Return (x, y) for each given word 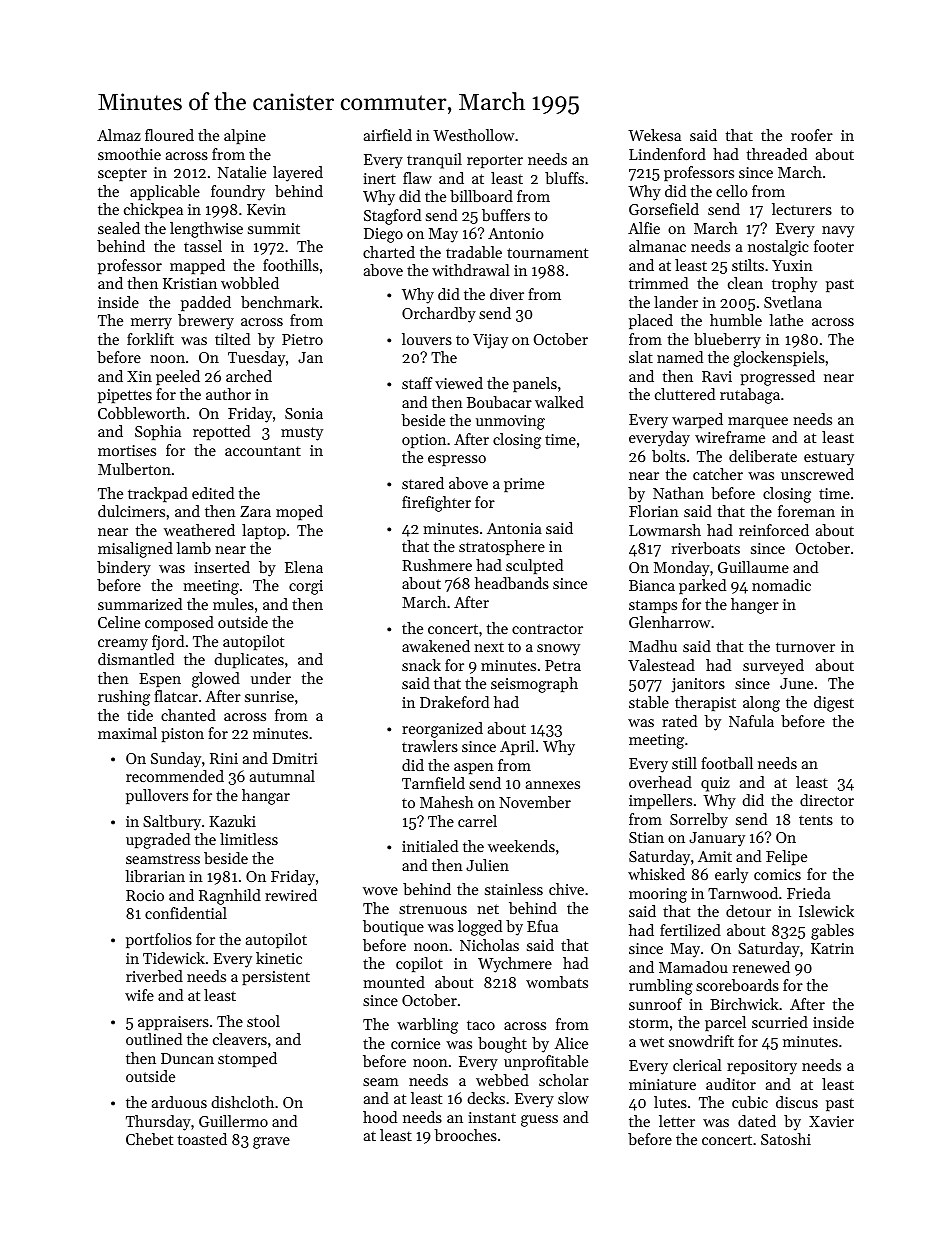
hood (380, 1117)
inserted (222, 567)
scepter (122, 174)
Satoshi (786, 1139)
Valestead (661, 665)
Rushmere (437, 565)
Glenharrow (670, 622)
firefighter (436, 504)
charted (389, 252)
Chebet (149, 1139)
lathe (786, 320)
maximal (127, 733)
